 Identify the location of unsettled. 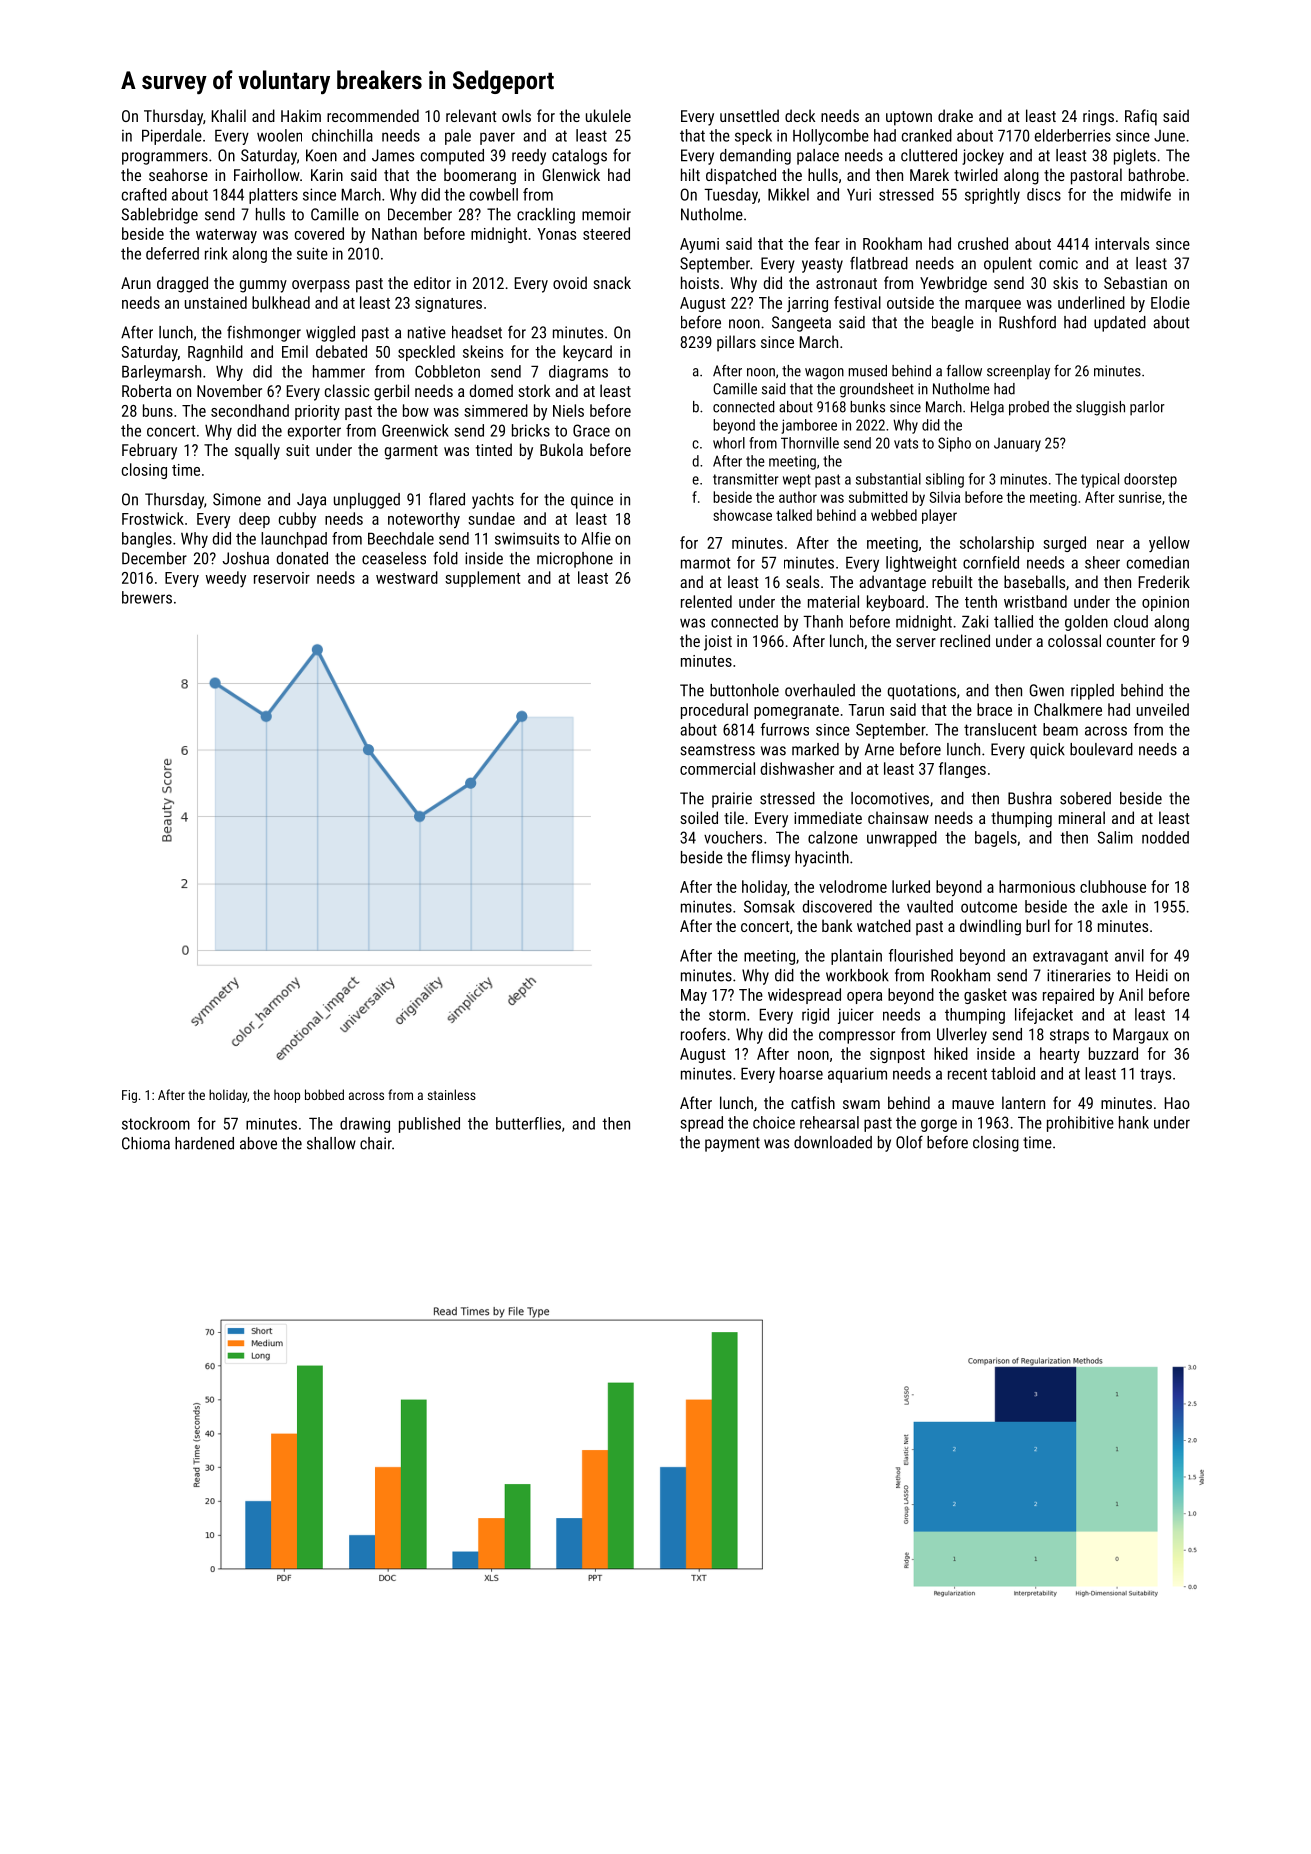
(749, 115).
